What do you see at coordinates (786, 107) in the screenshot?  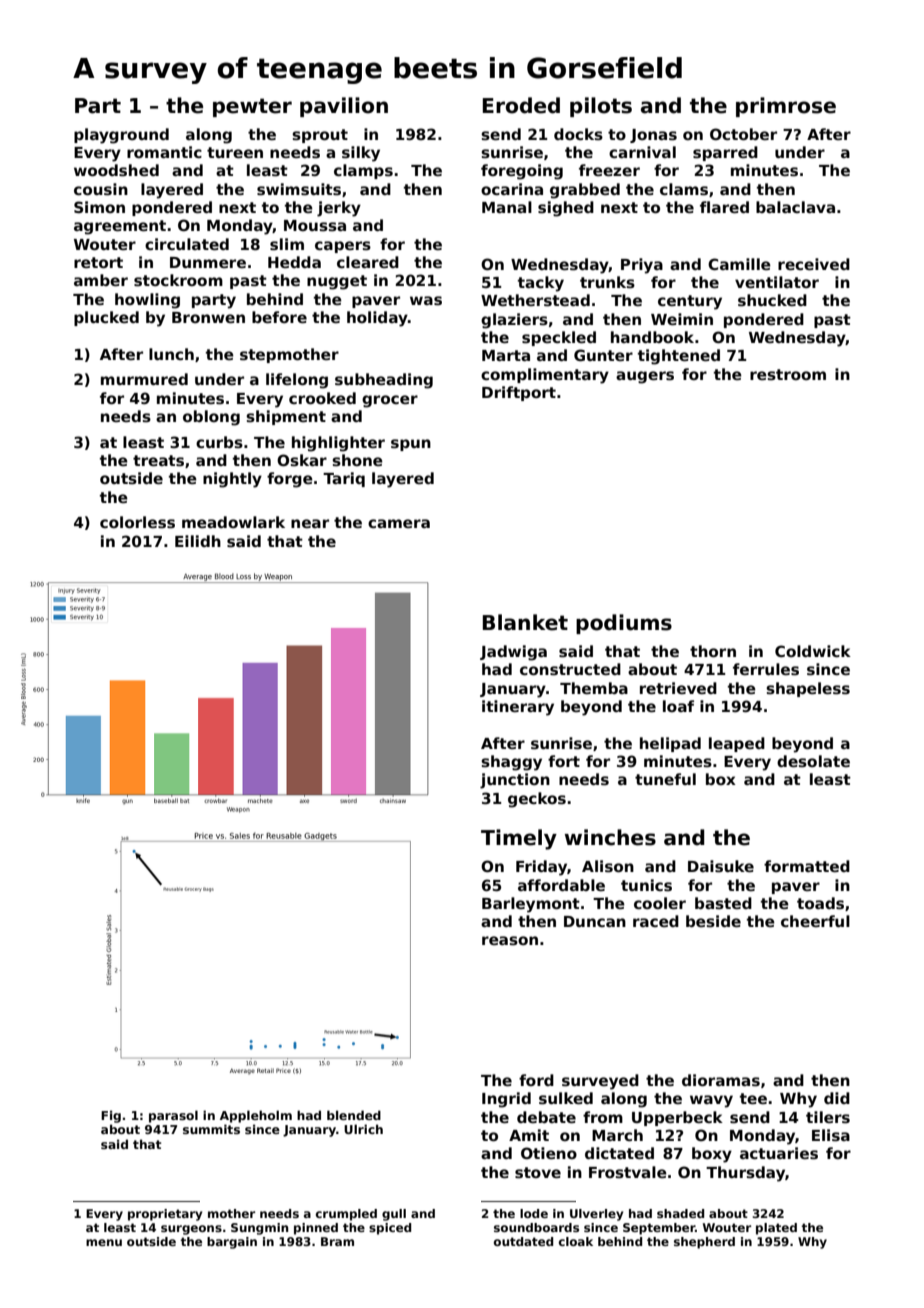 I see `primrose` at bounding box center [786, 107].
